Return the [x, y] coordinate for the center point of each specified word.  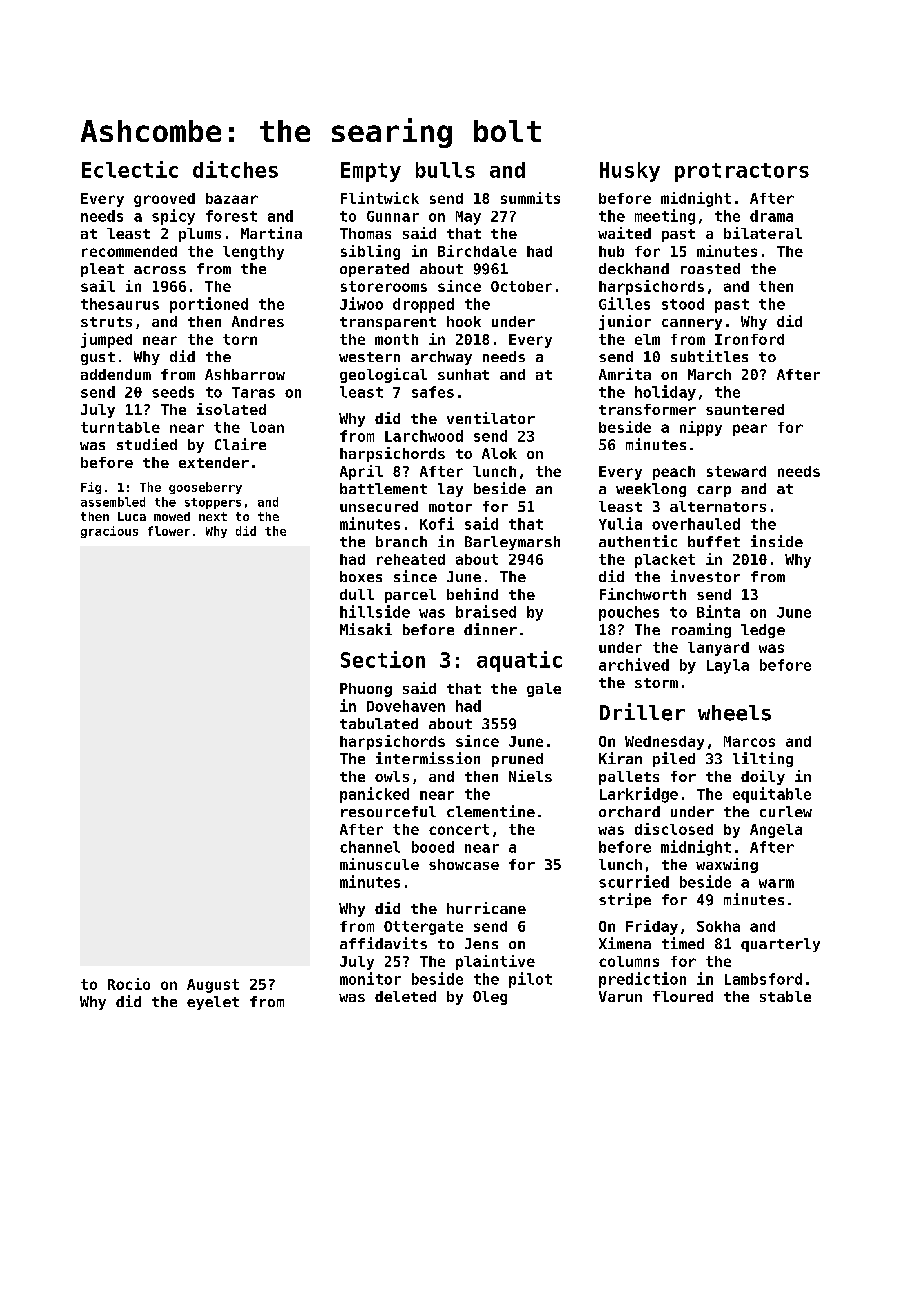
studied [147, 444]
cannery [692, 324]
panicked [374, 795]
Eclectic [130, 169]
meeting [665, 217]
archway [441, 358]
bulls [445, 170]
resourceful [388, 811]
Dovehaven [406, 706]
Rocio [129, 984]
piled [674, 759]
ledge [763, 631]
